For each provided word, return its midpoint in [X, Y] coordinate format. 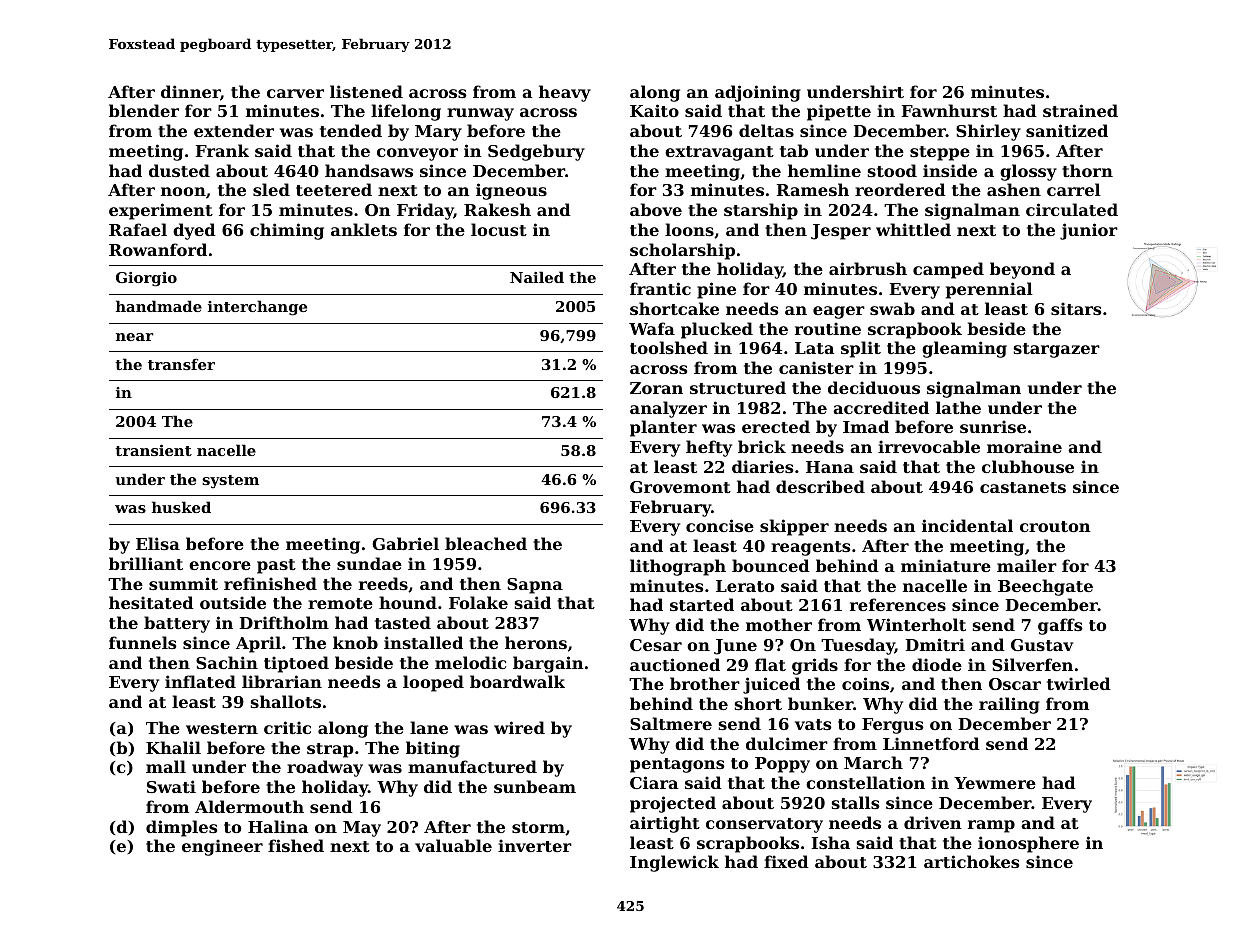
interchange [257, 308]
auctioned [675, 664]
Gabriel [405, 543]
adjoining [758, 93]
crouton [1055, 526]
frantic [660, 288]
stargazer [1057, 350]
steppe [940, 153]
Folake [478, 602]
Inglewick [674, 863]
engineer [222, 847]
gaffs [1060, 626]
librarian [282, 681]
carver [295, 93]
